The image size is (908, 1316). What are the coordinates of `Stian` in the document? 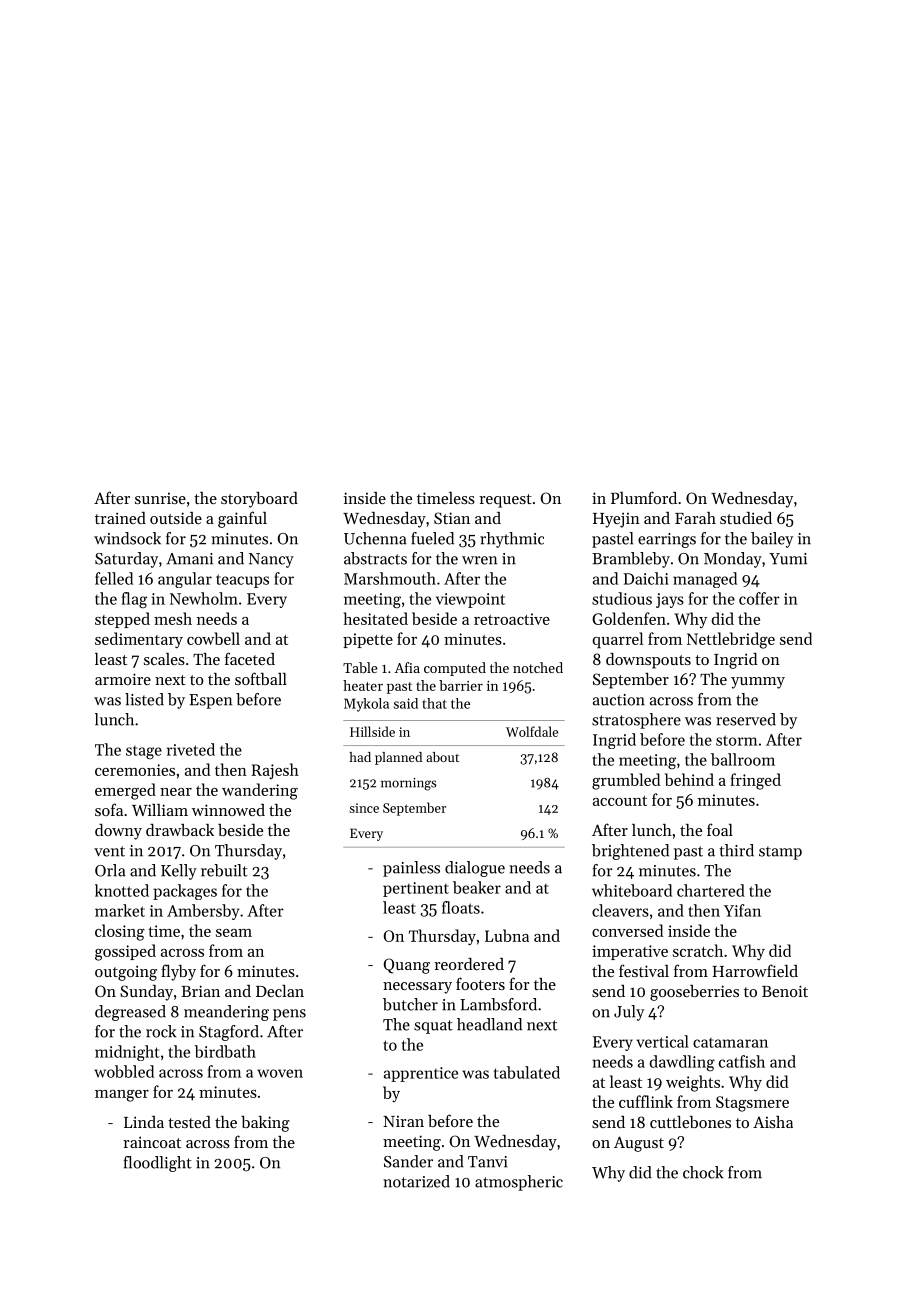 It's located at (452, 518).
